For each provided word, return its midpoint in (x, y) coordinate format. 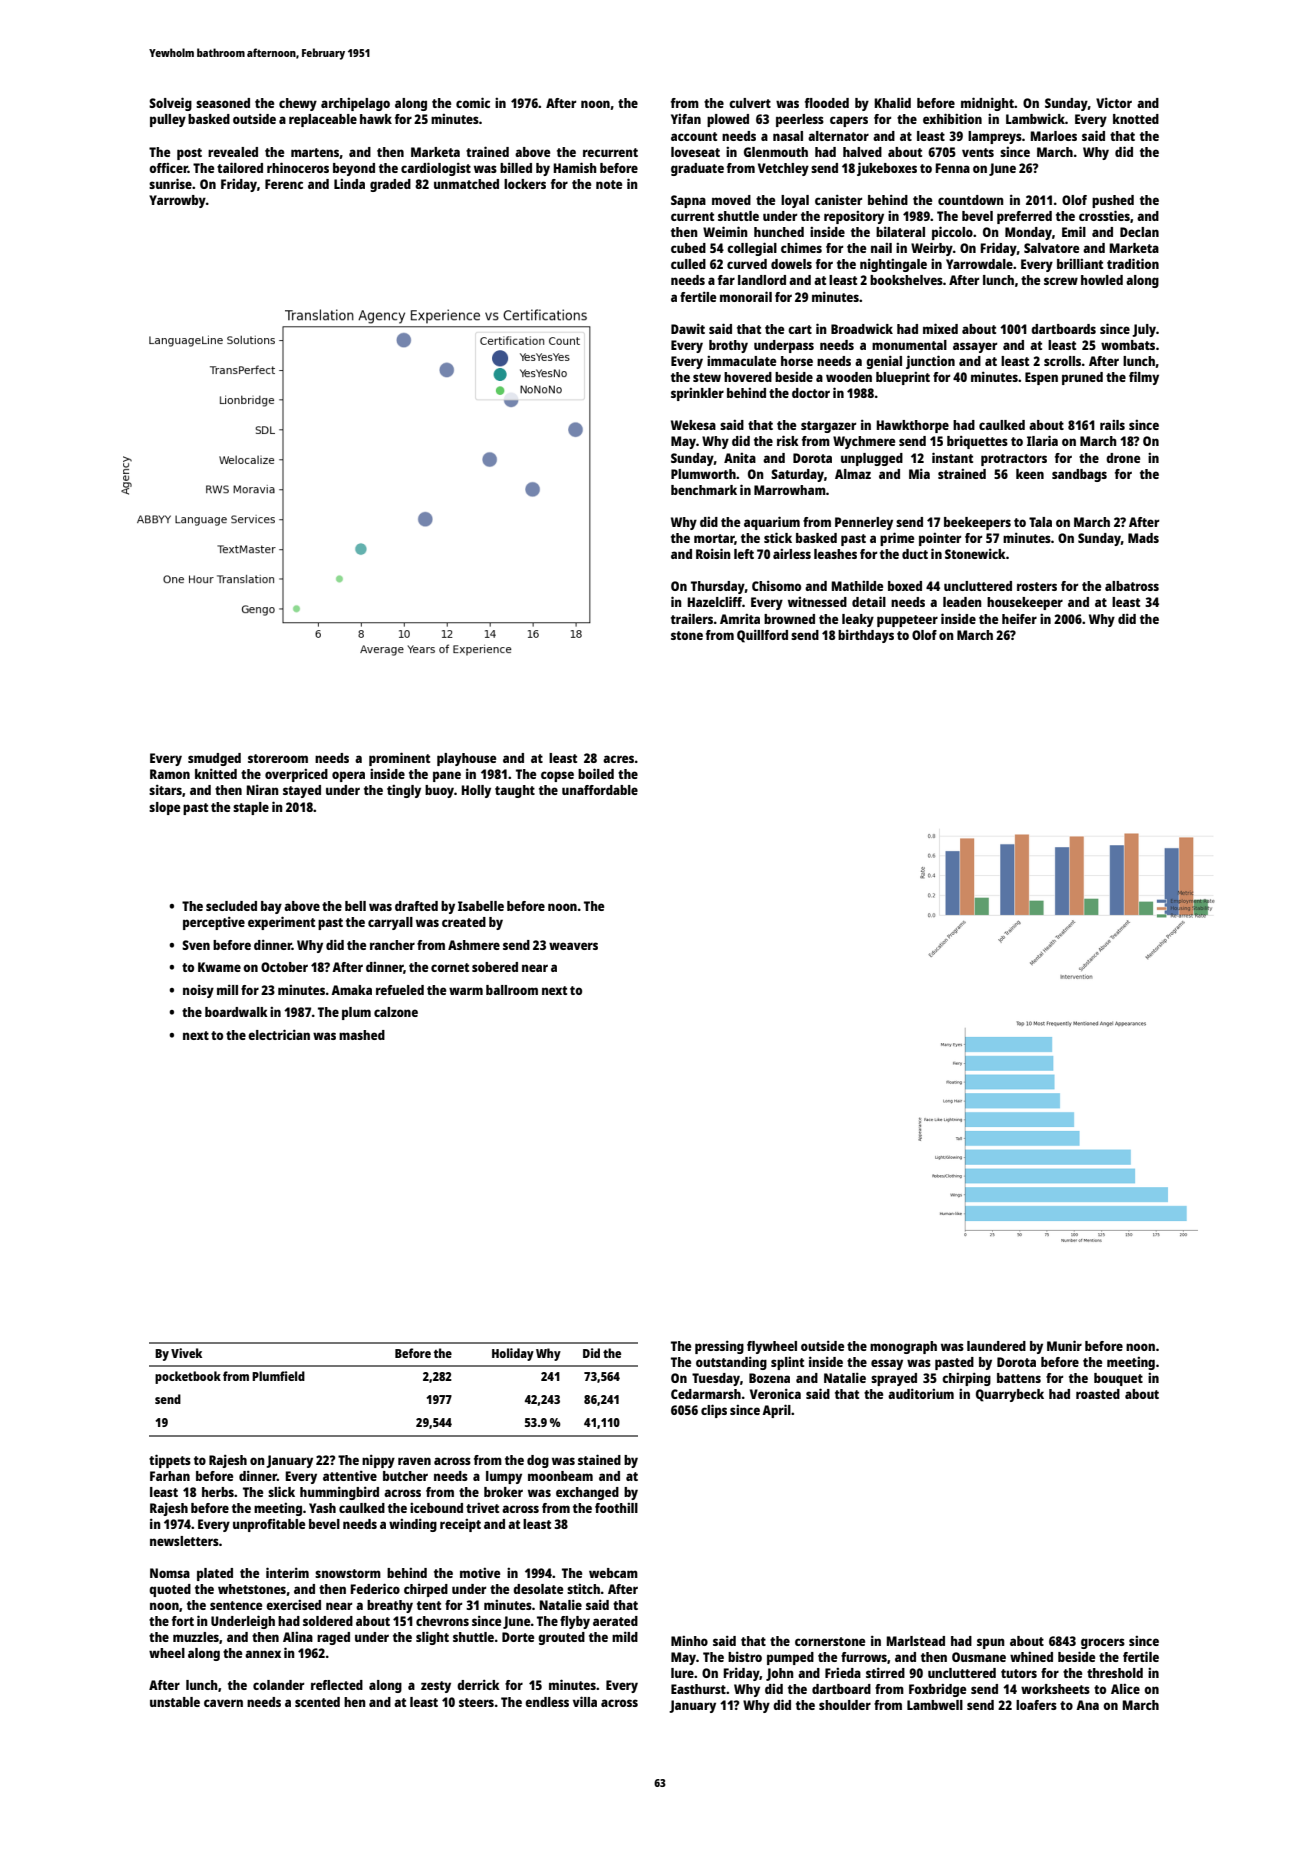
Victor (1114, 103)
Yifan (686, 119)
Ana (1087, 1705)
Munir (1064, 1345)
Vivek (186, 1353)
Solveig (170, 104)
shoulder (845, 1705)
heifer (1019, 619)
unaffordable (600, 790)
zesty (436, 1687)
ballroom (512, 990)
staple (251, 808)
